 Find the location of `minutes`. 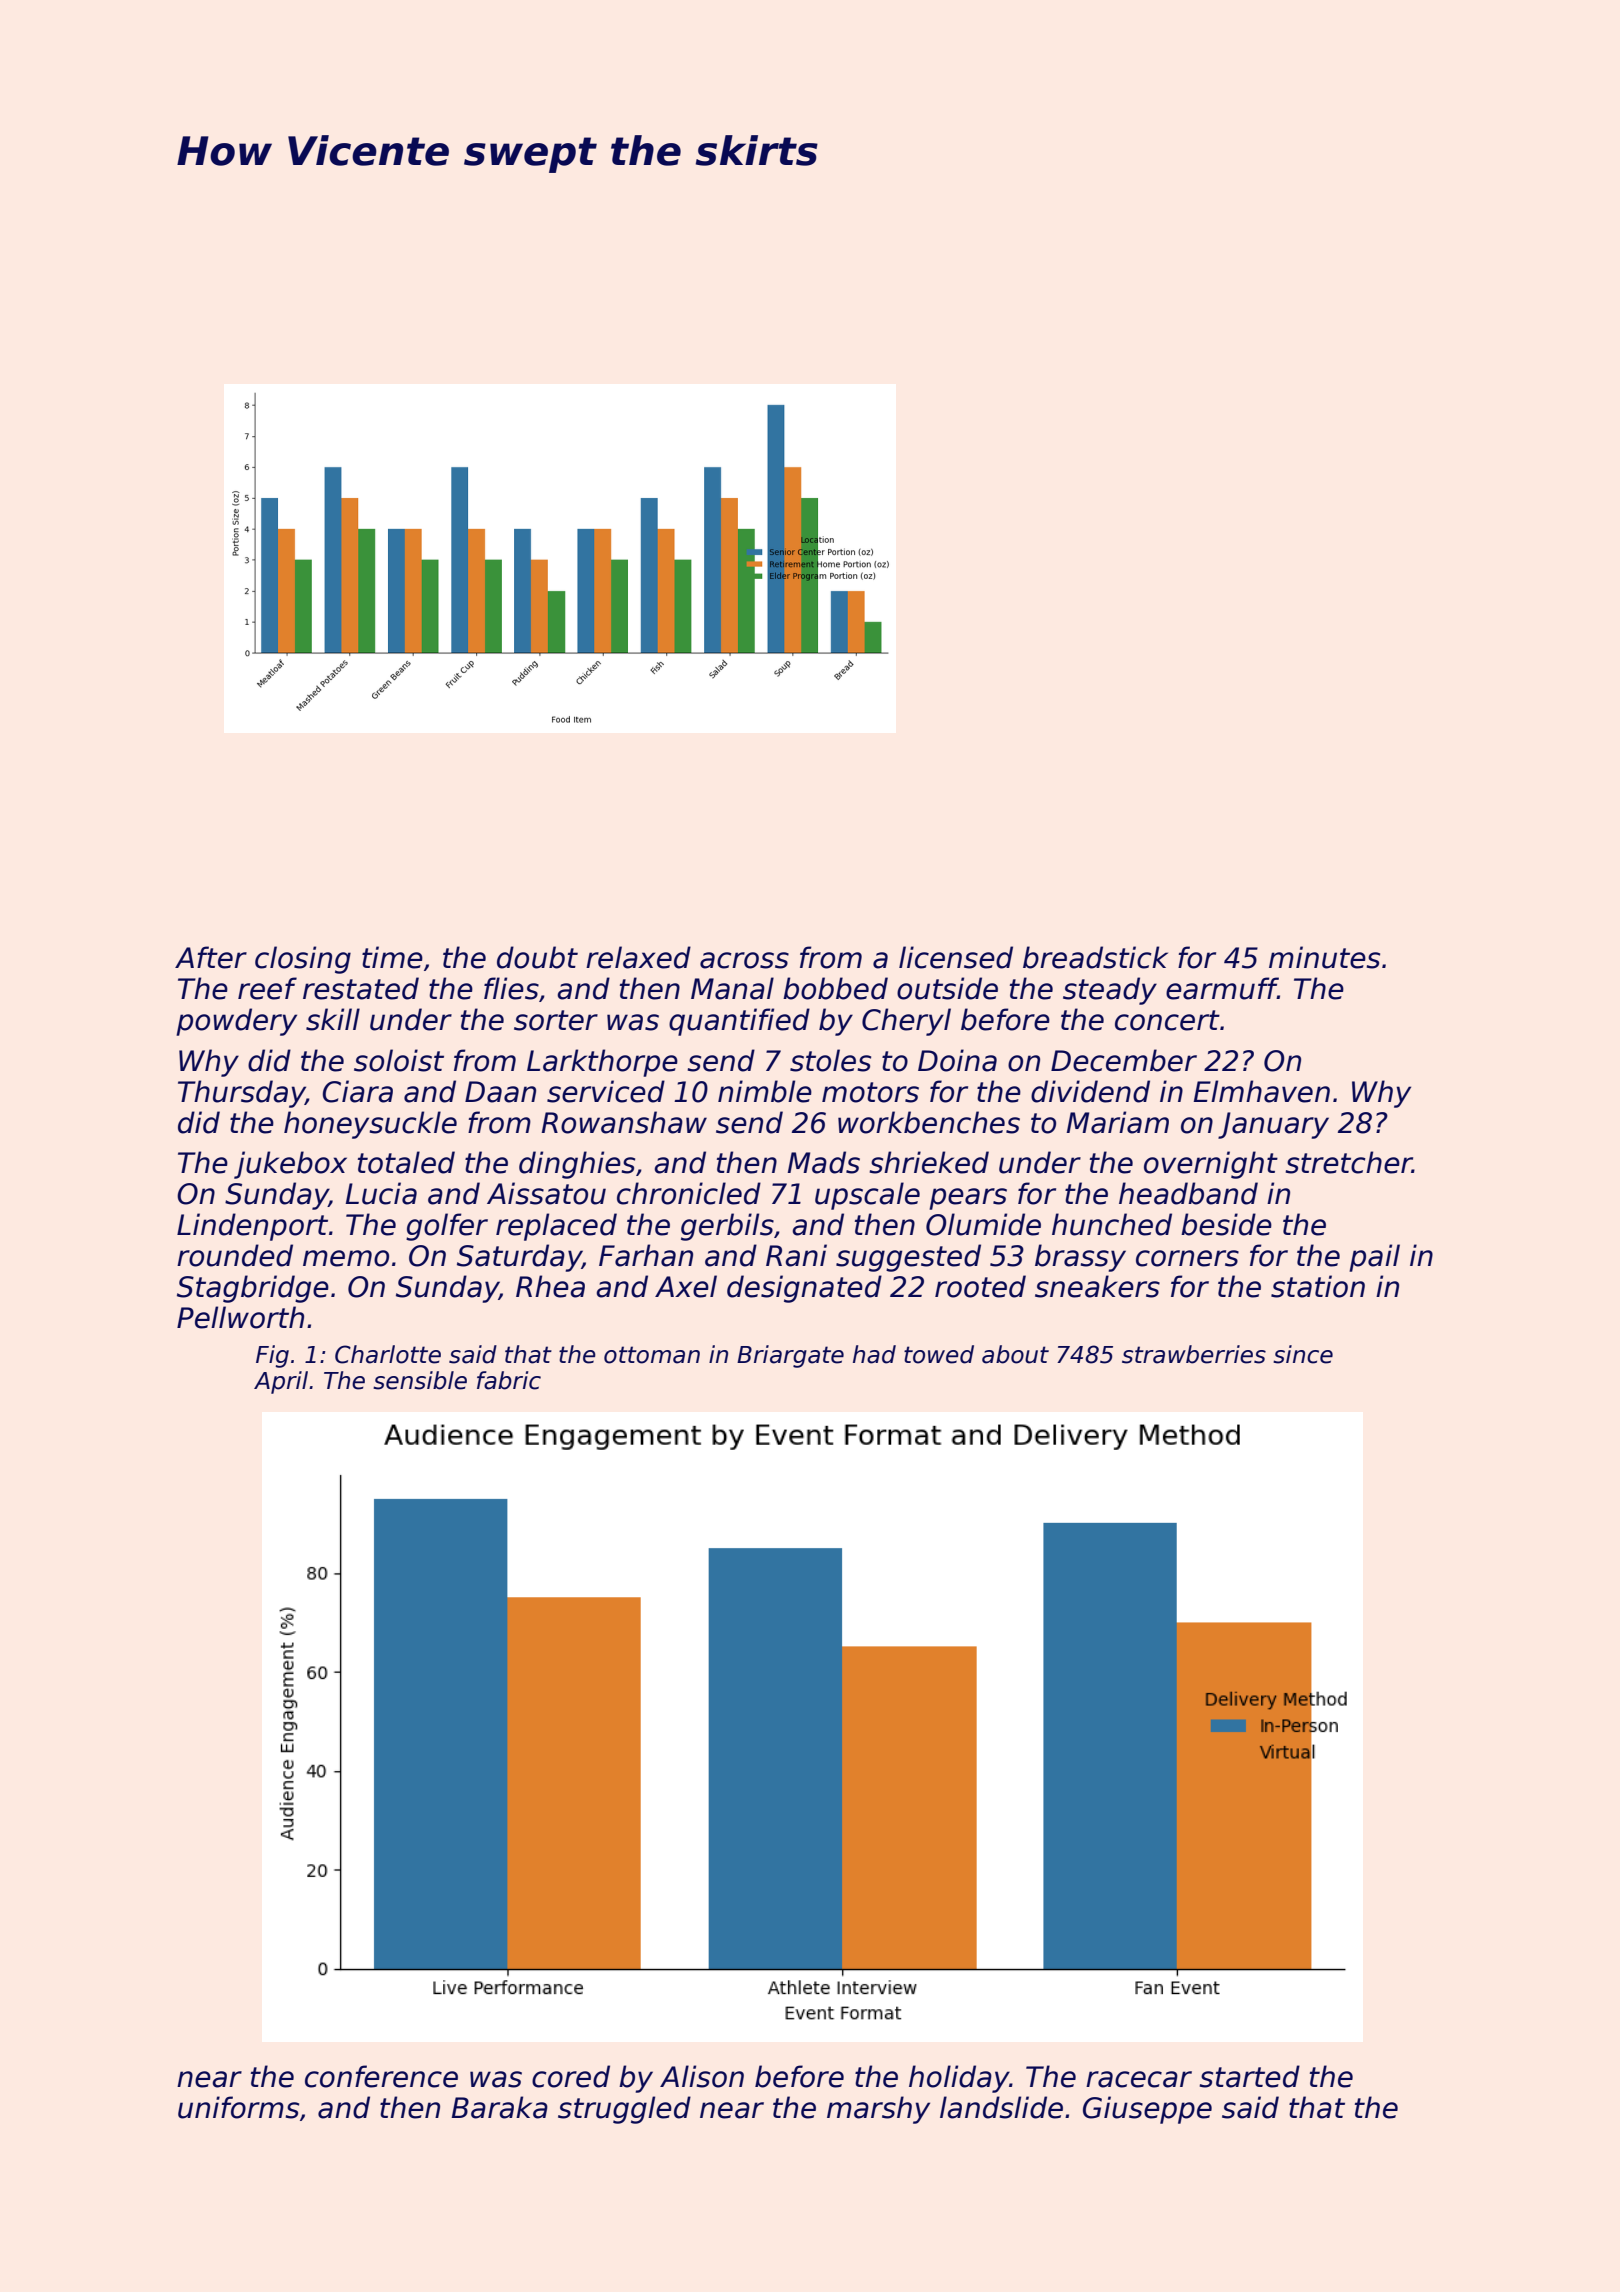

minutes is located at coordinates (1324, 957).
